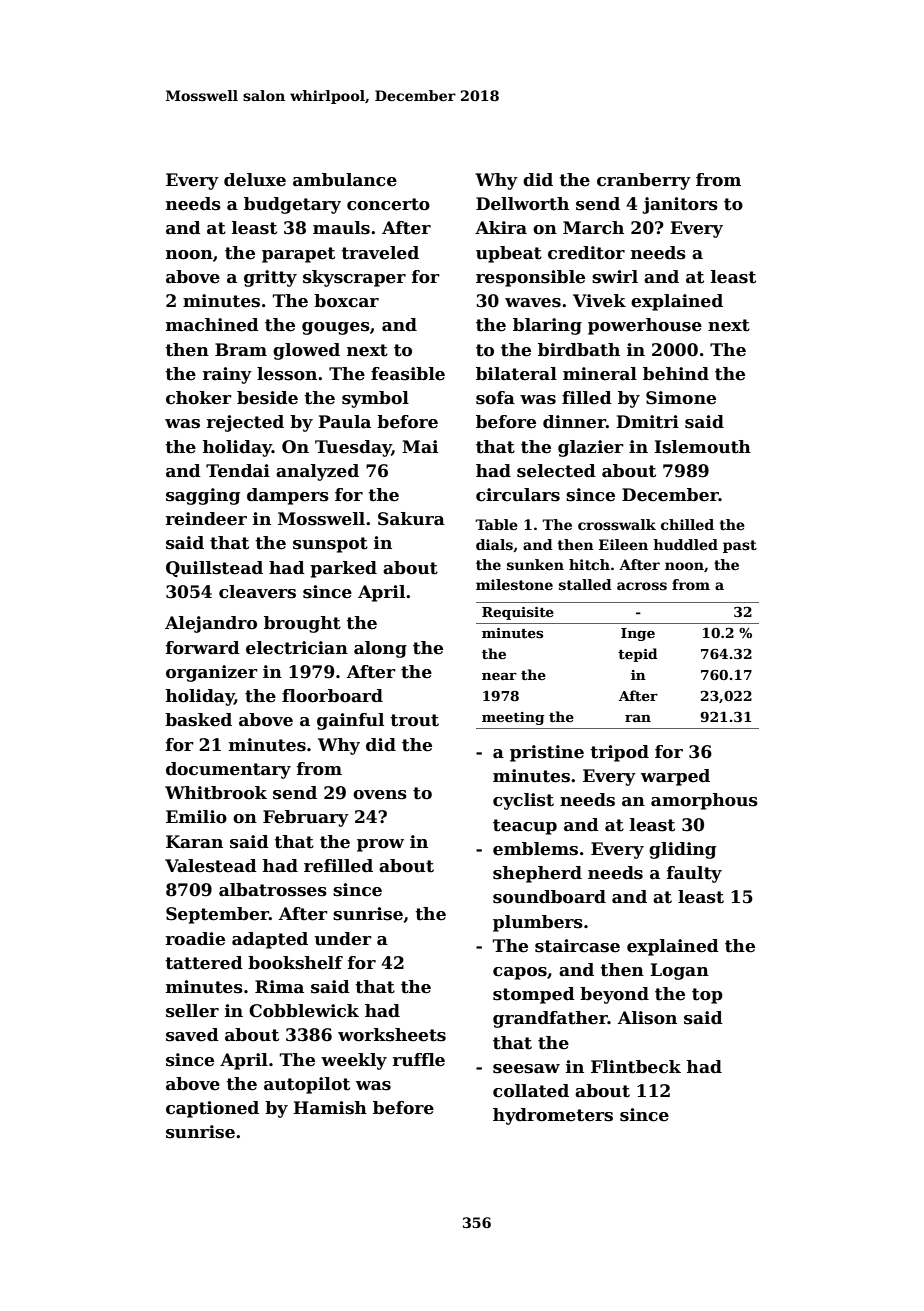 Image resolution: width=924 pixels, height=1311 pixels. What do you see at coordinates (645, 326) in the page?
I see `powerhouse` at bounding box center [645, 326].
